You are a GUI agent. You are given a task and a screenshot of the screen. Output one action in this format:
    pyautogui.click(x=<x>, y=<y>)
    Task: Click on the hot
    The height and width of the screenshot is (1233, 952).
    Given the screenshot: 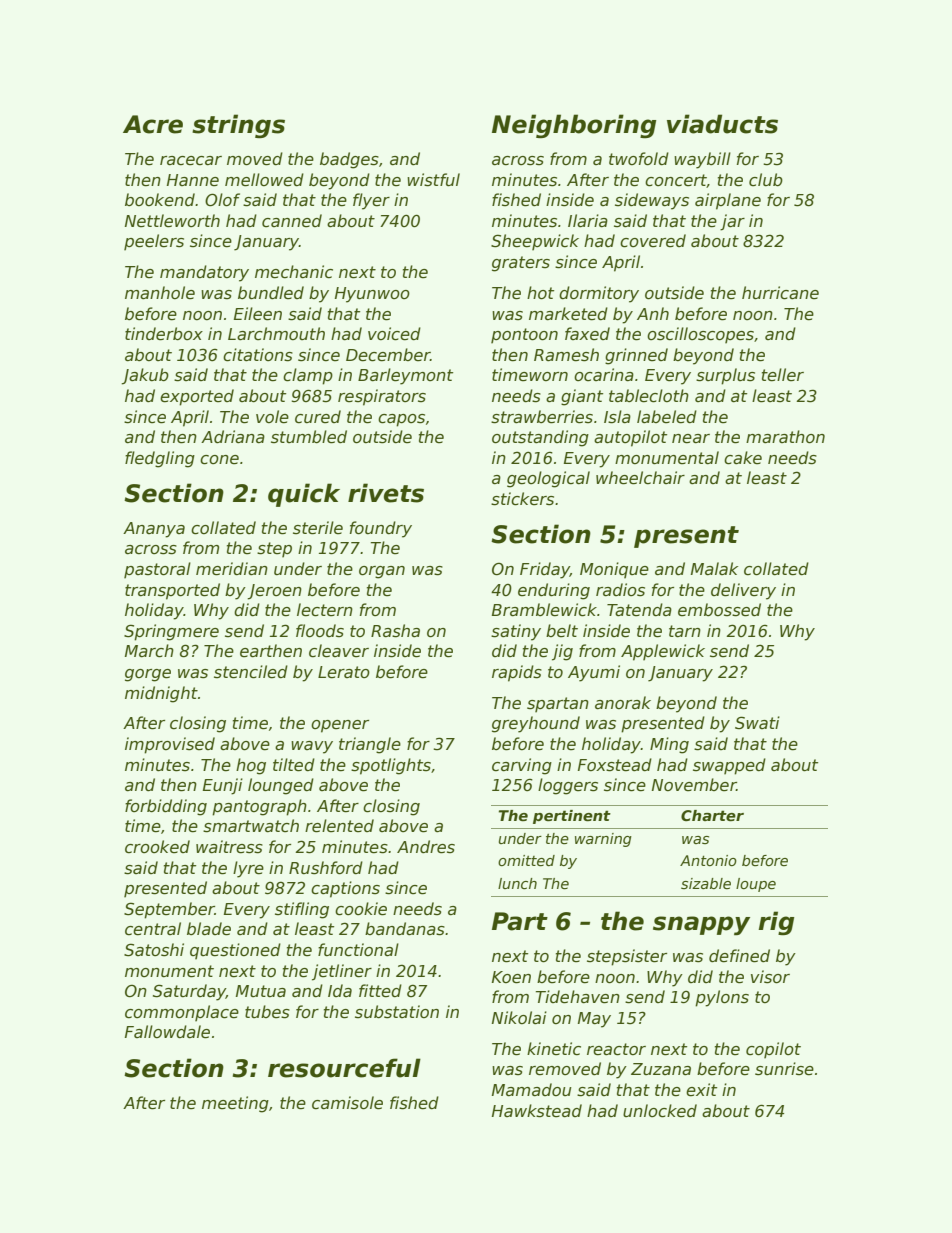 What is the action you would take?
    pyautogui.click(x=540, y=293)
